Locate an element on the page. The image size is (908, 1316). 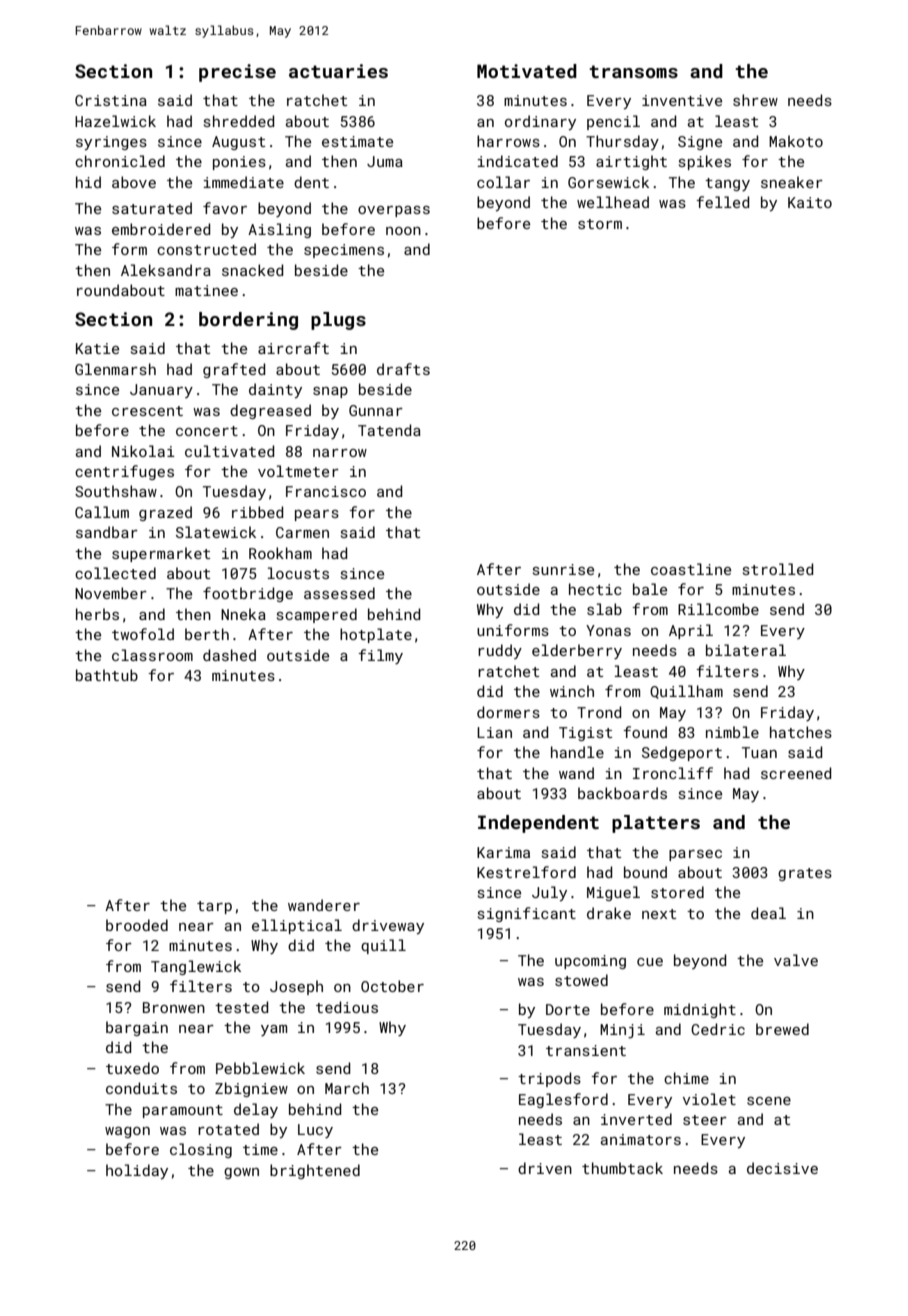
Rookham is located at coordinates (280, 553).
